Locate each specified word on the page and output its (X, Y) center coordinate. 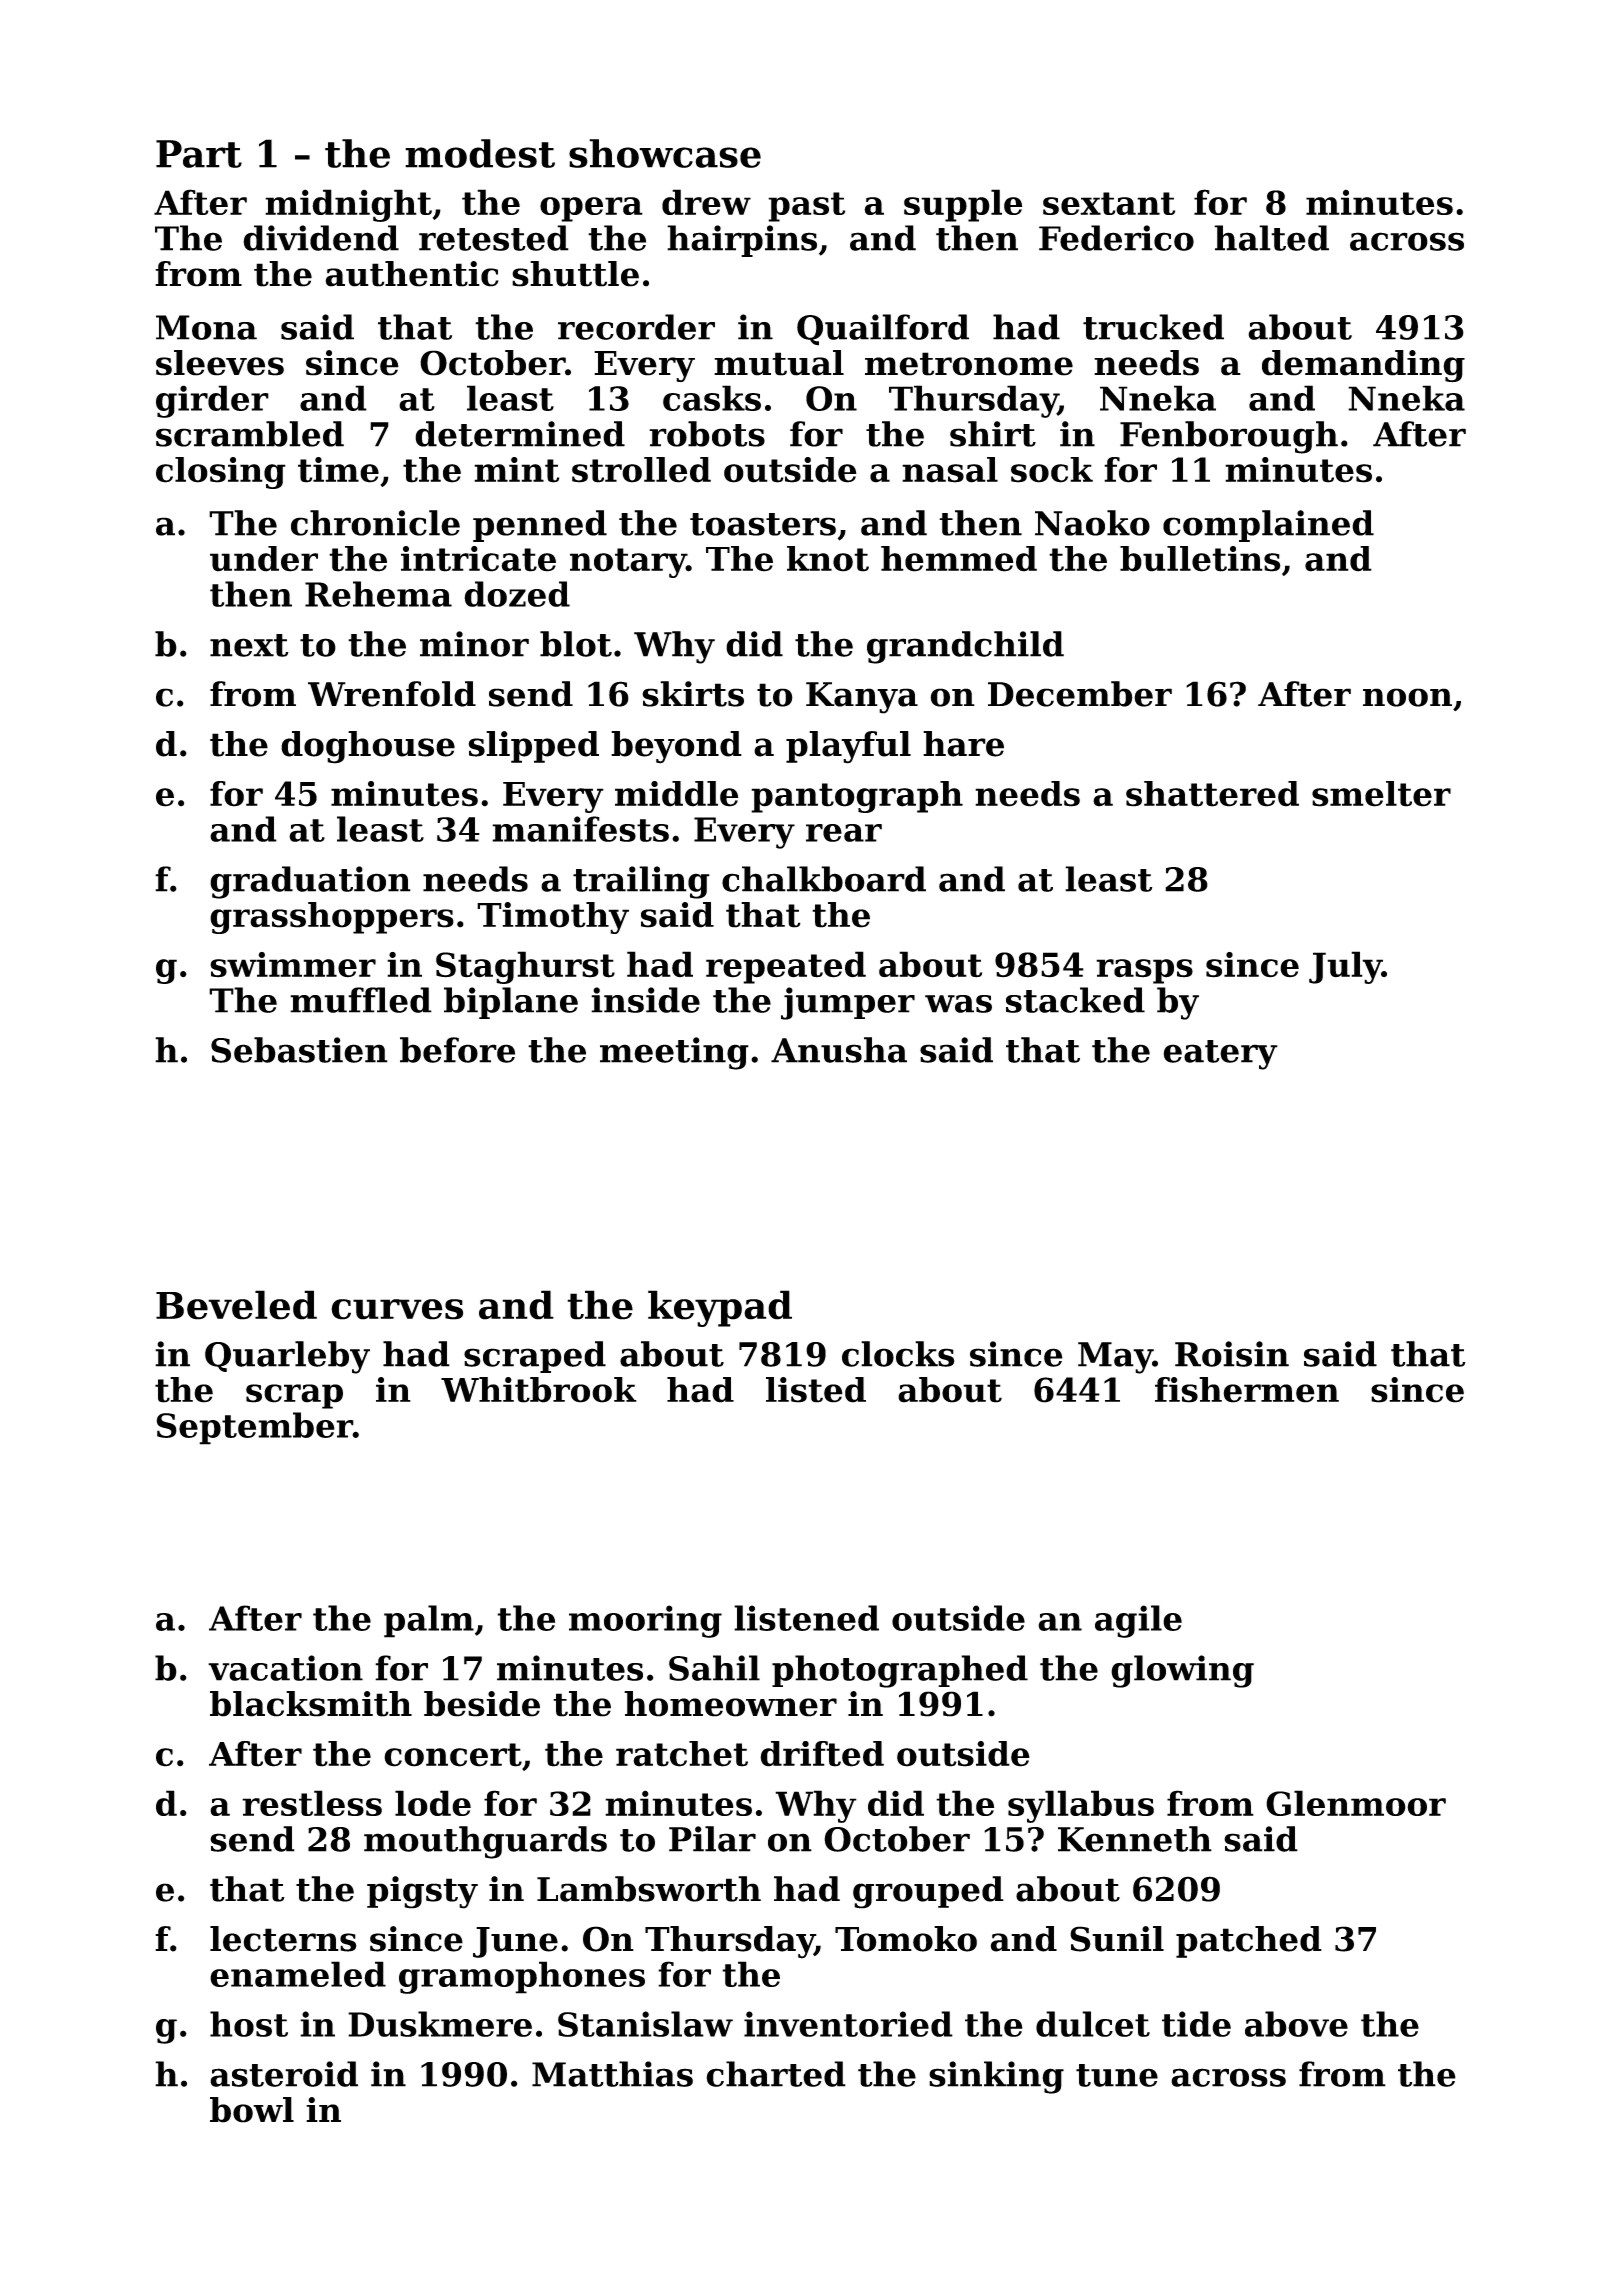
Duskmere (440, 2024)
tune (1117, 2075)
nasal (950, 470)
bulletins (1200, 559)
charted (776, 2074)
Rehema (378, 594)
